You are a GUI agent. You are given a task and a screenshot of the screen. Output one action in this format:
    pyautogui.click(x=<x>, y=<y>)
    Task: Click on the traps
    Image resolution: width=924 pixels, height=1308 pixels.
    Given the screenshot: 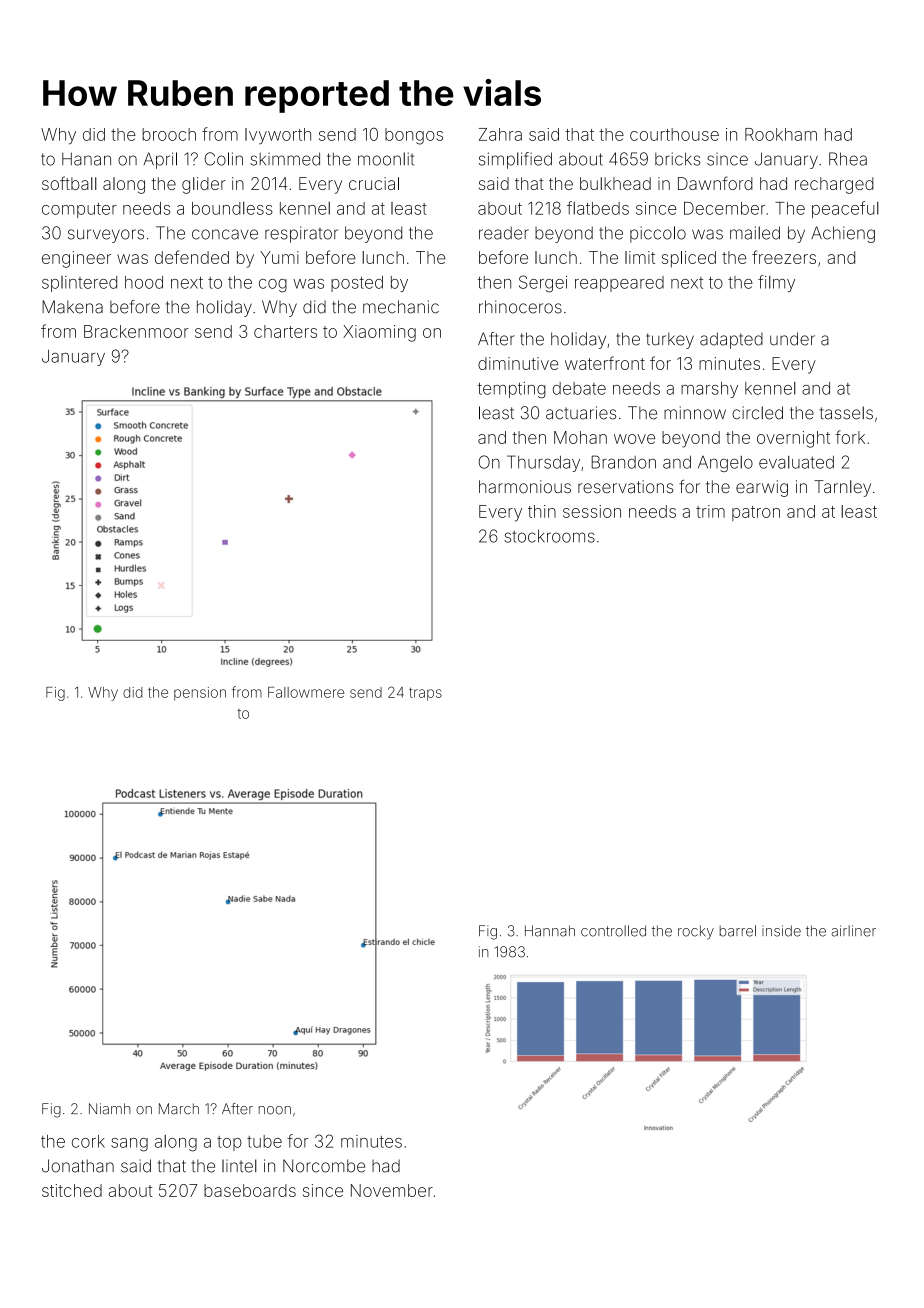 What is the action you would take?
    pyautogui.click(x=425, y=694)
